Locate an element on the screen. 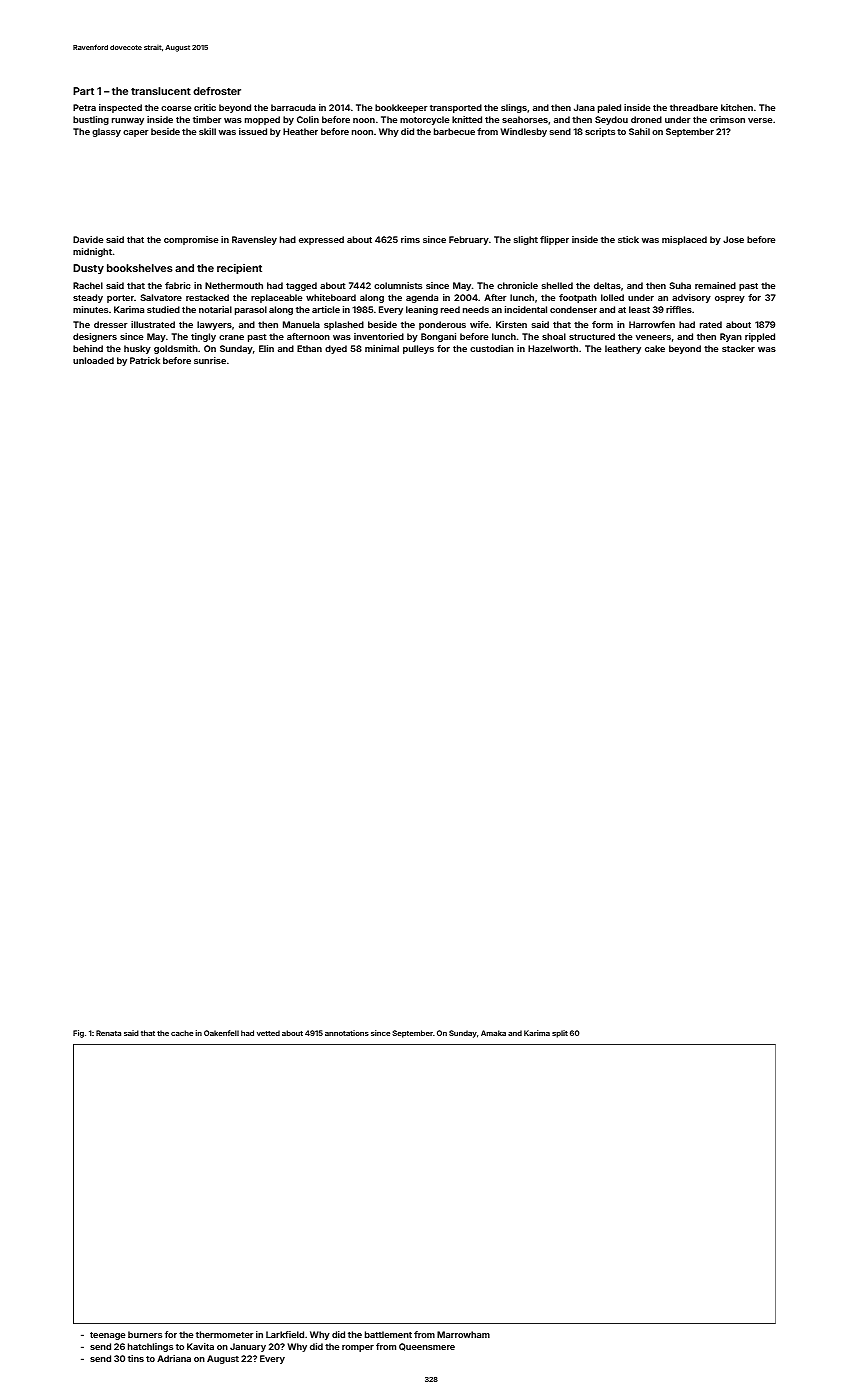 This screenshot has height=1400, width=849. slings is located at coordinates (514, 108).
